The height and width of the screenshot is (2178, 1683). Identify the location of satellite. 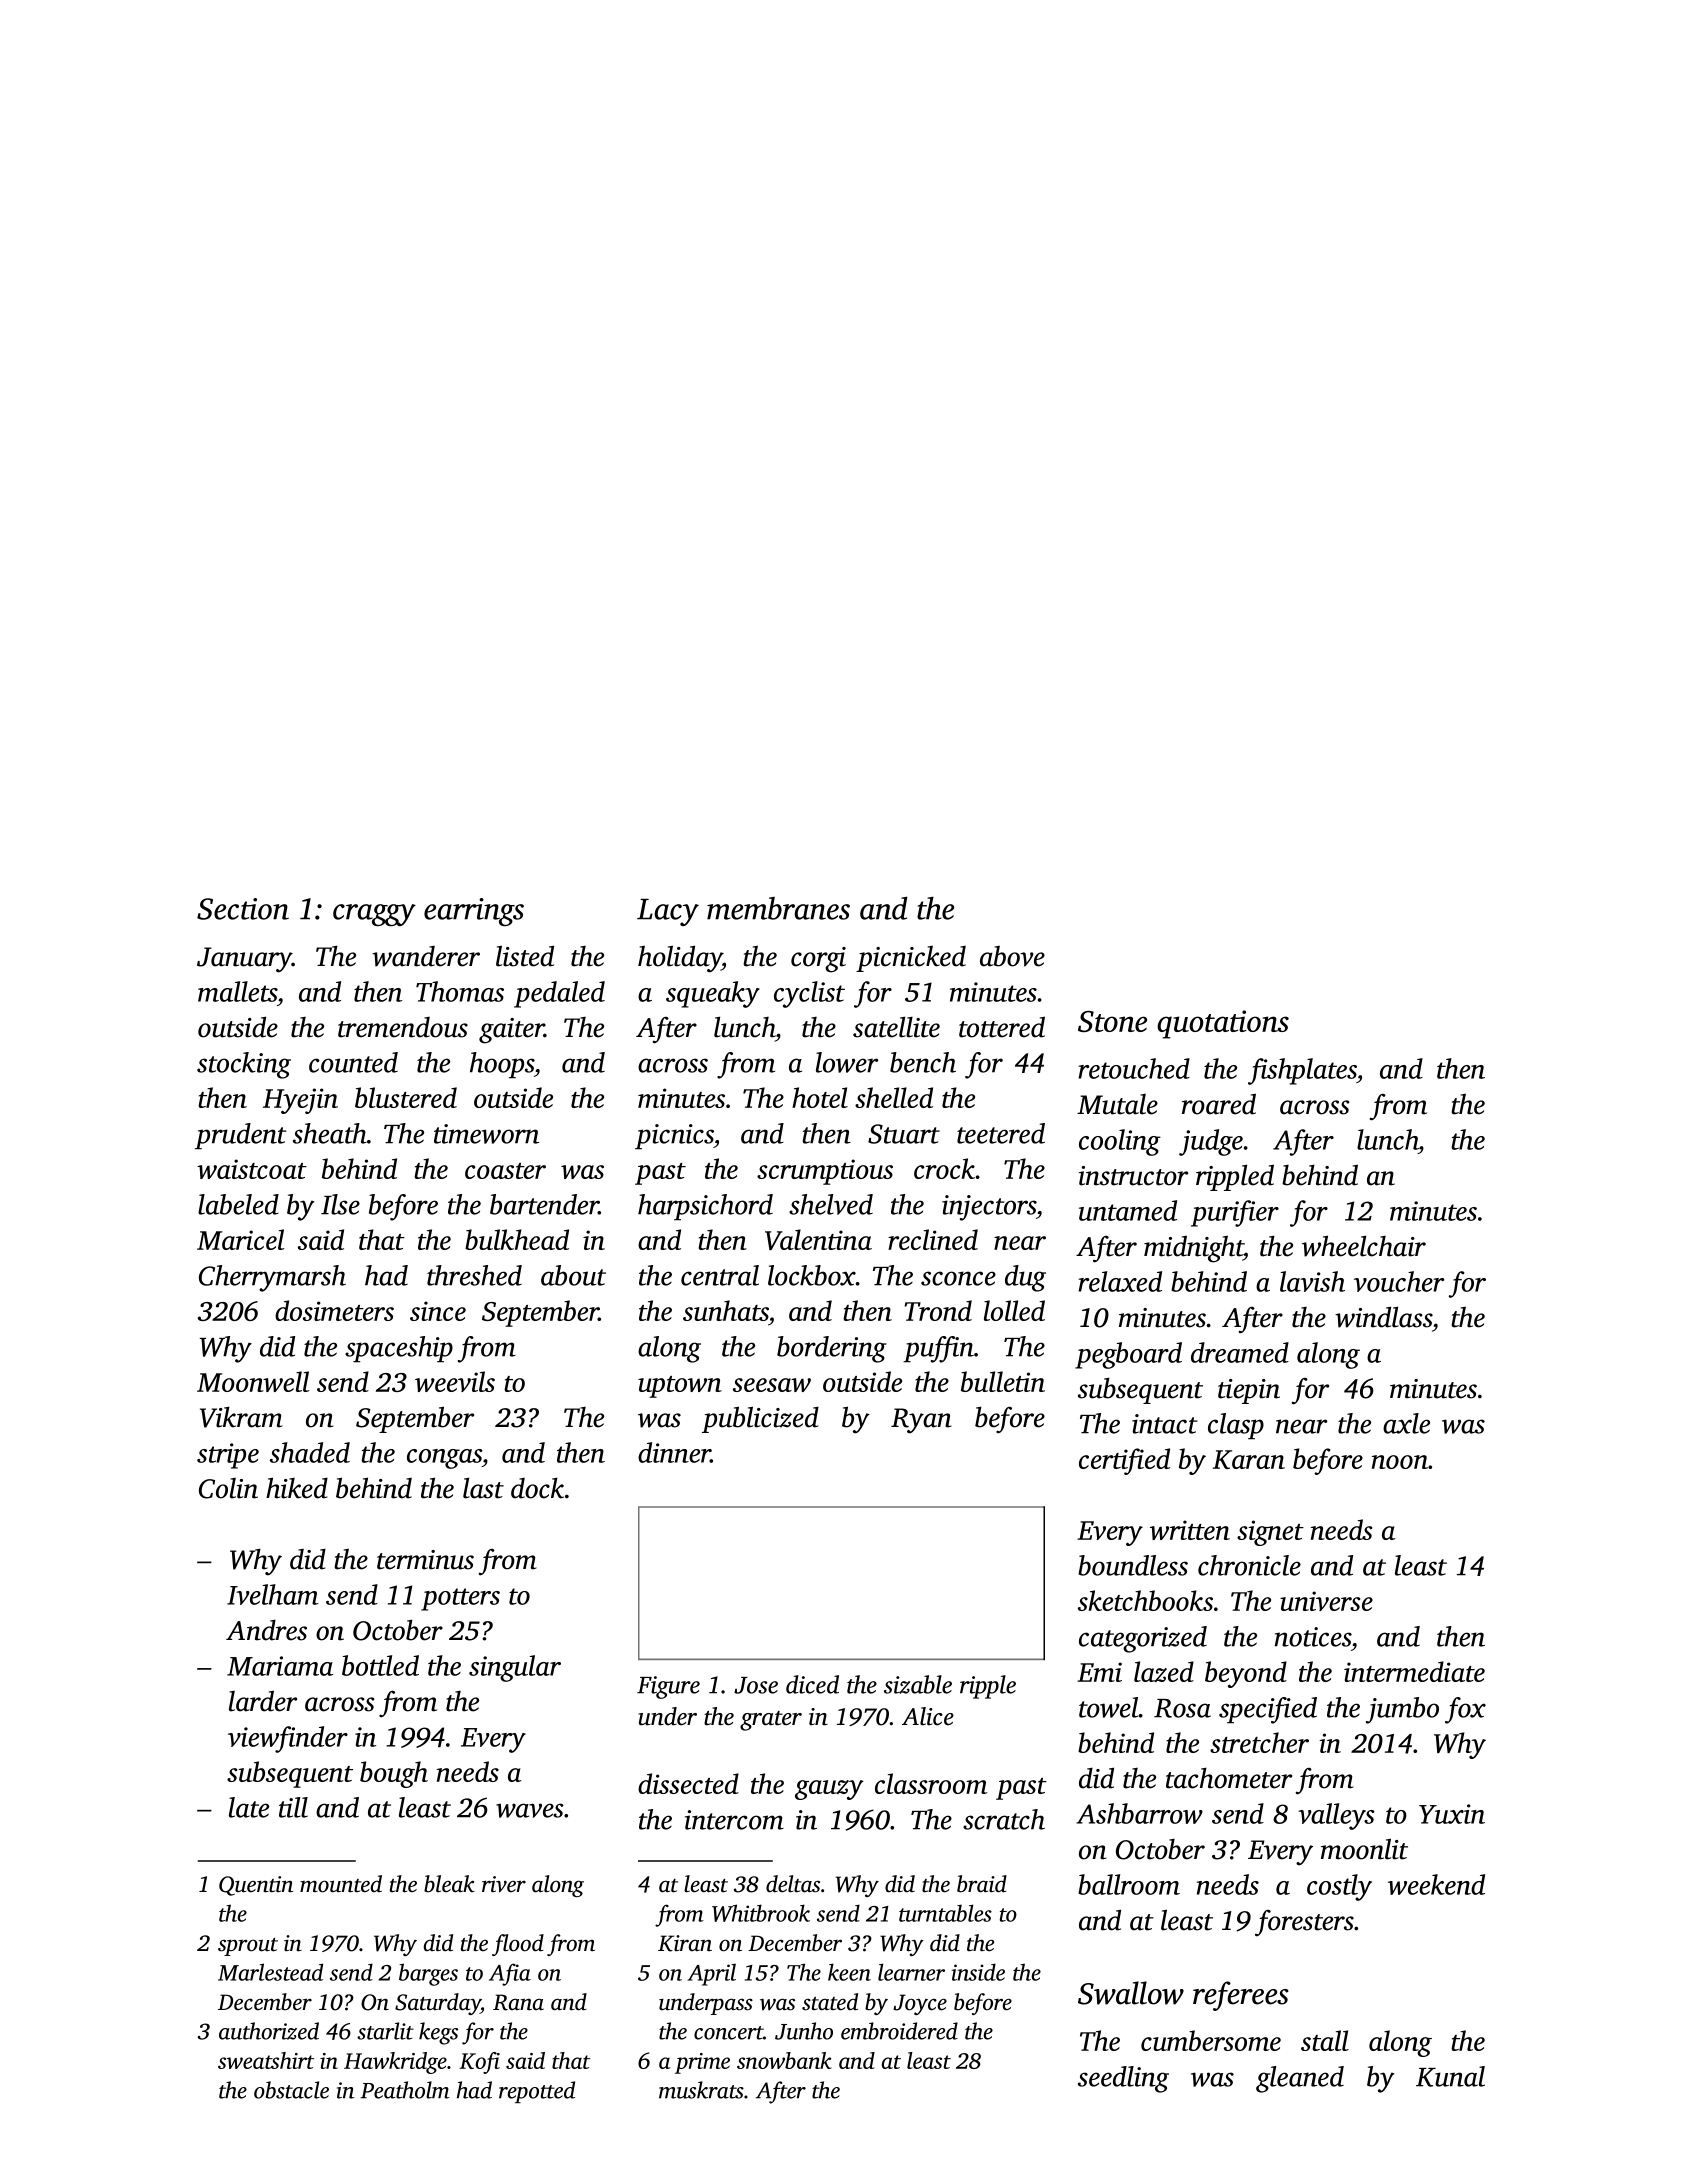
(896, 1027).
